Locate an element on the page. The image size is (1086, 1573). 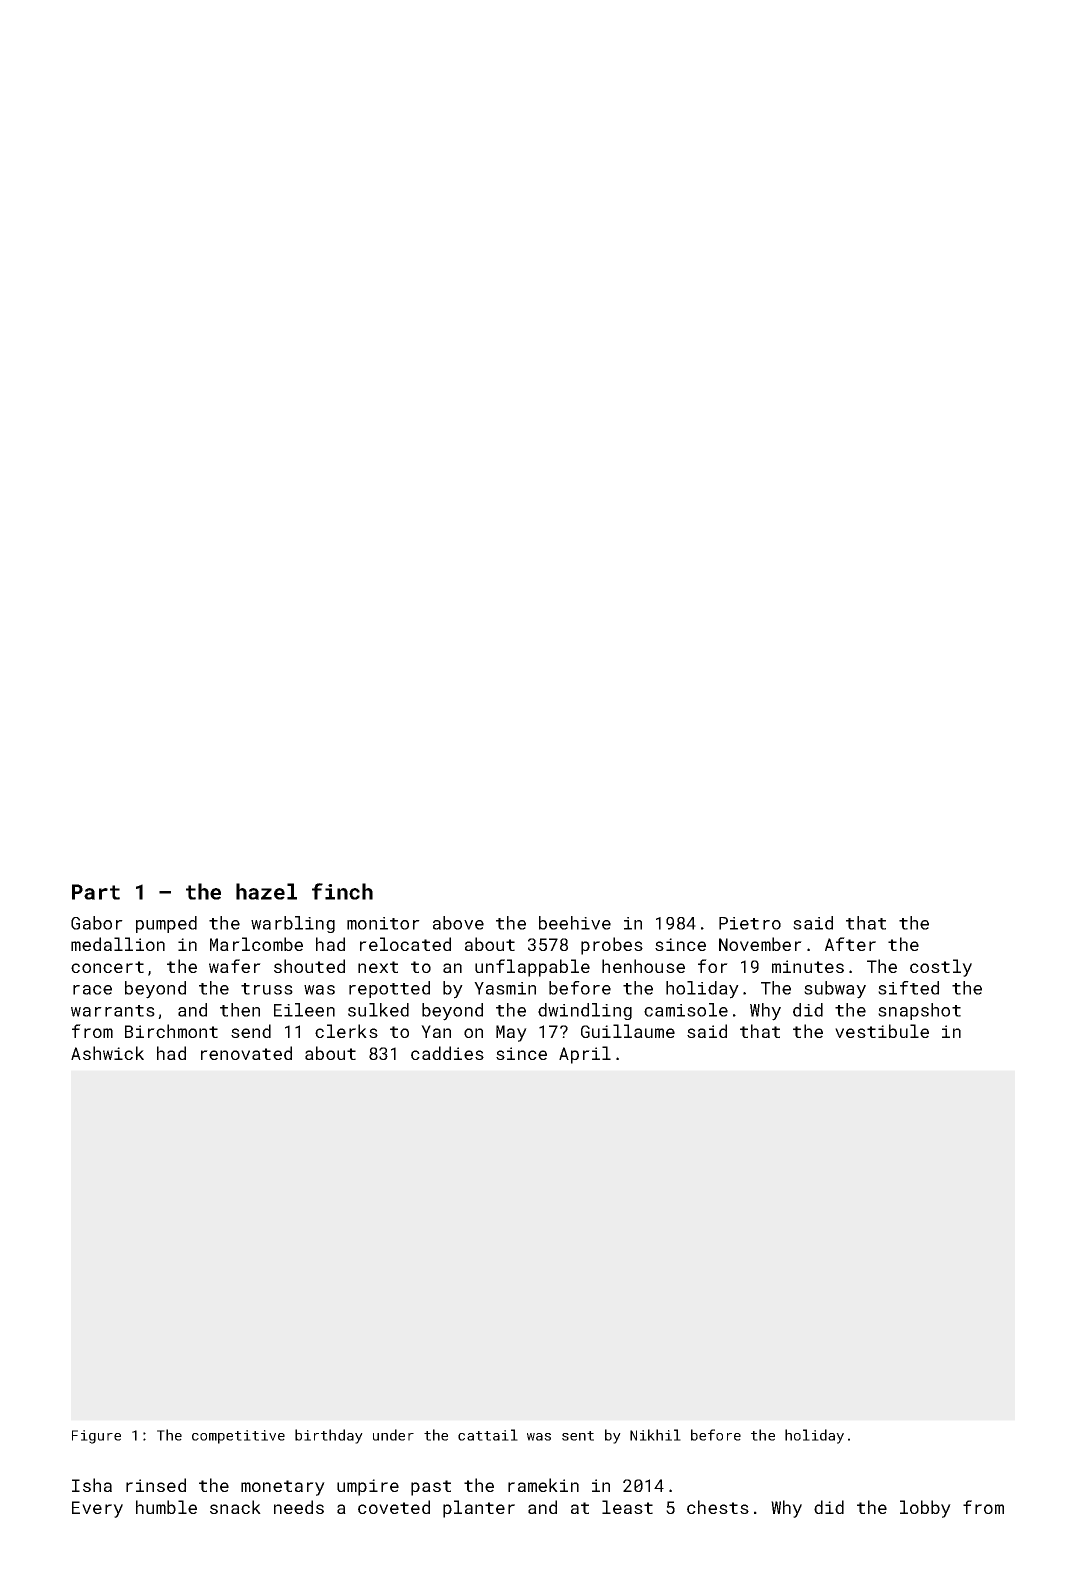
unflappable is located at coordinates (532, 968).
